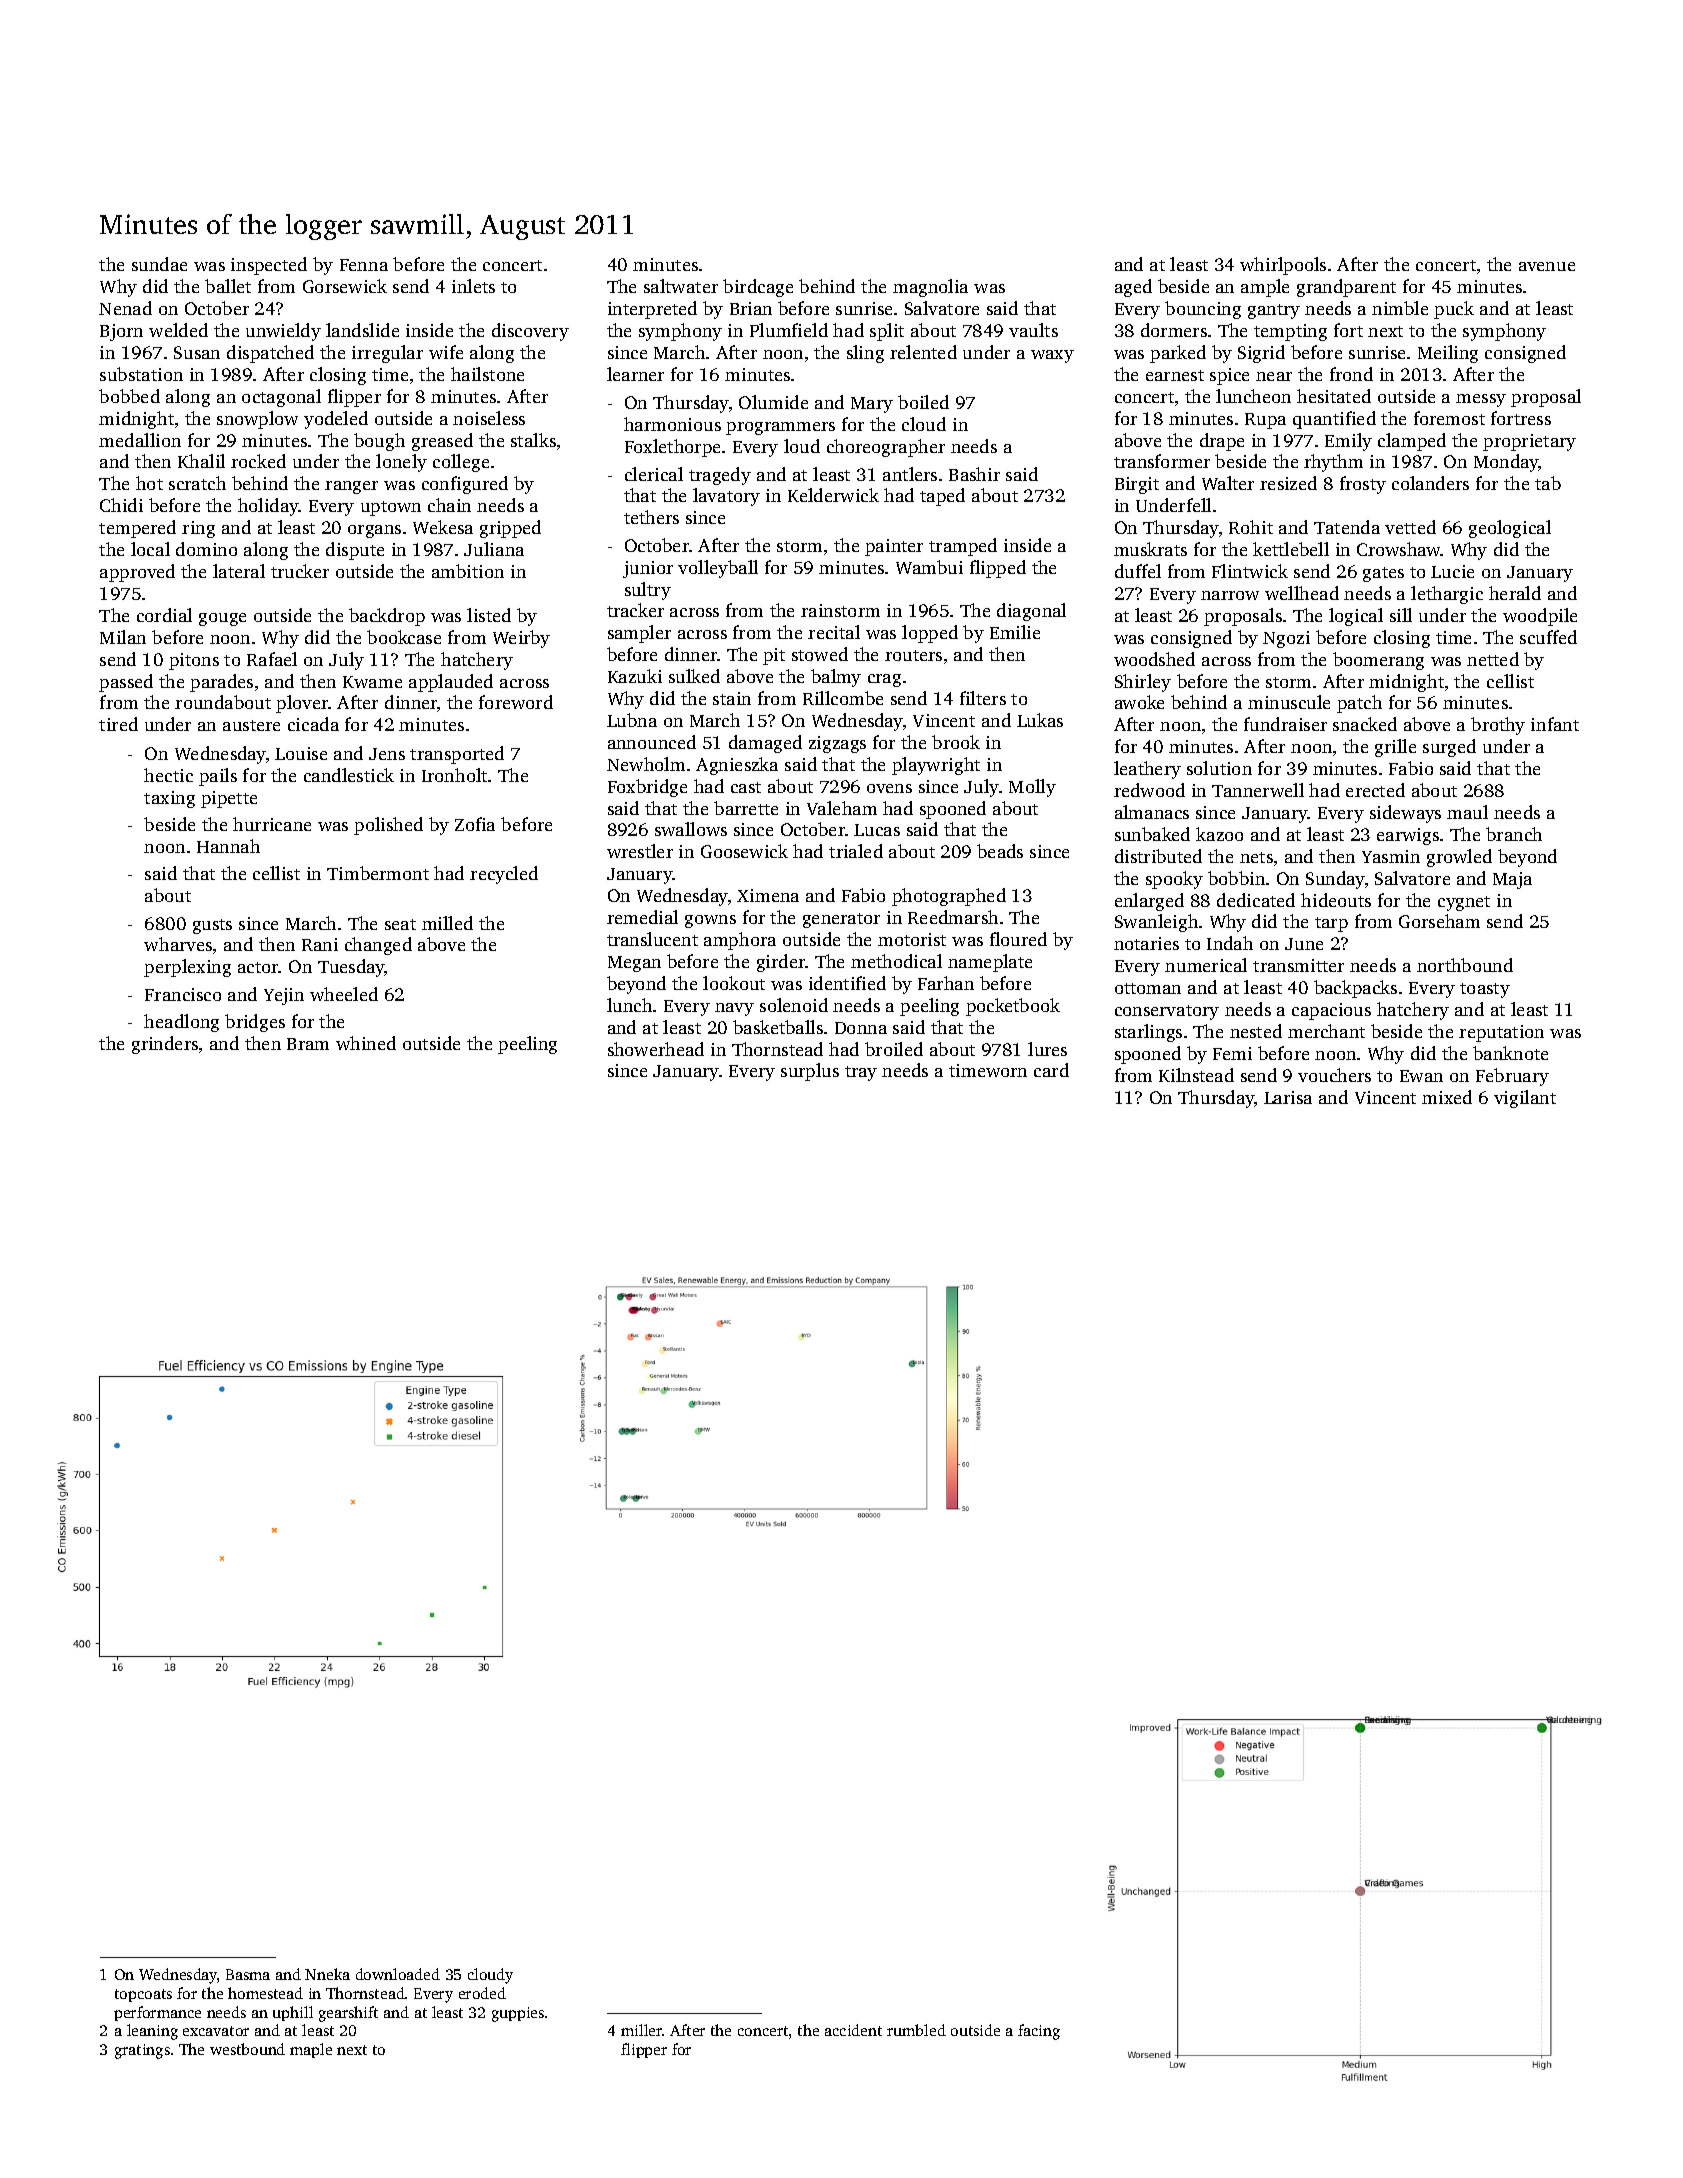 Image resolution: width=1683 pixels, height=2178 pixels. Describe the element at coordinates (1150, 549) in the page. I see `muskrats` at that location.
